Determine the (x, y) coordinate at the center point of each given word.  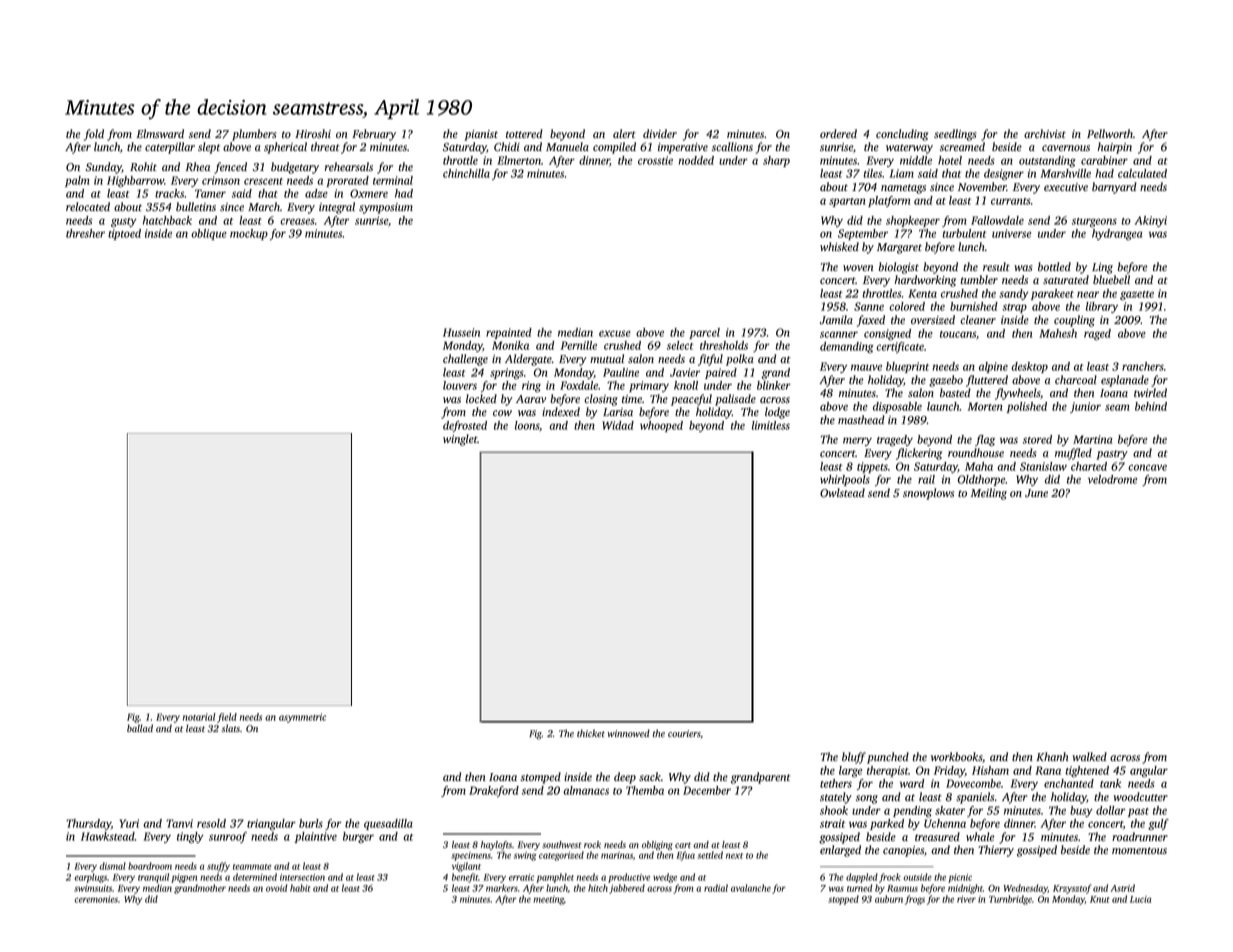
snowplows (928, 494)
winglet (460, 440)
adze (316, 193)
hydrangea (1117, 234)
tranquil (153, 878)
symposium (386, 208)
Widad (618, 425)
